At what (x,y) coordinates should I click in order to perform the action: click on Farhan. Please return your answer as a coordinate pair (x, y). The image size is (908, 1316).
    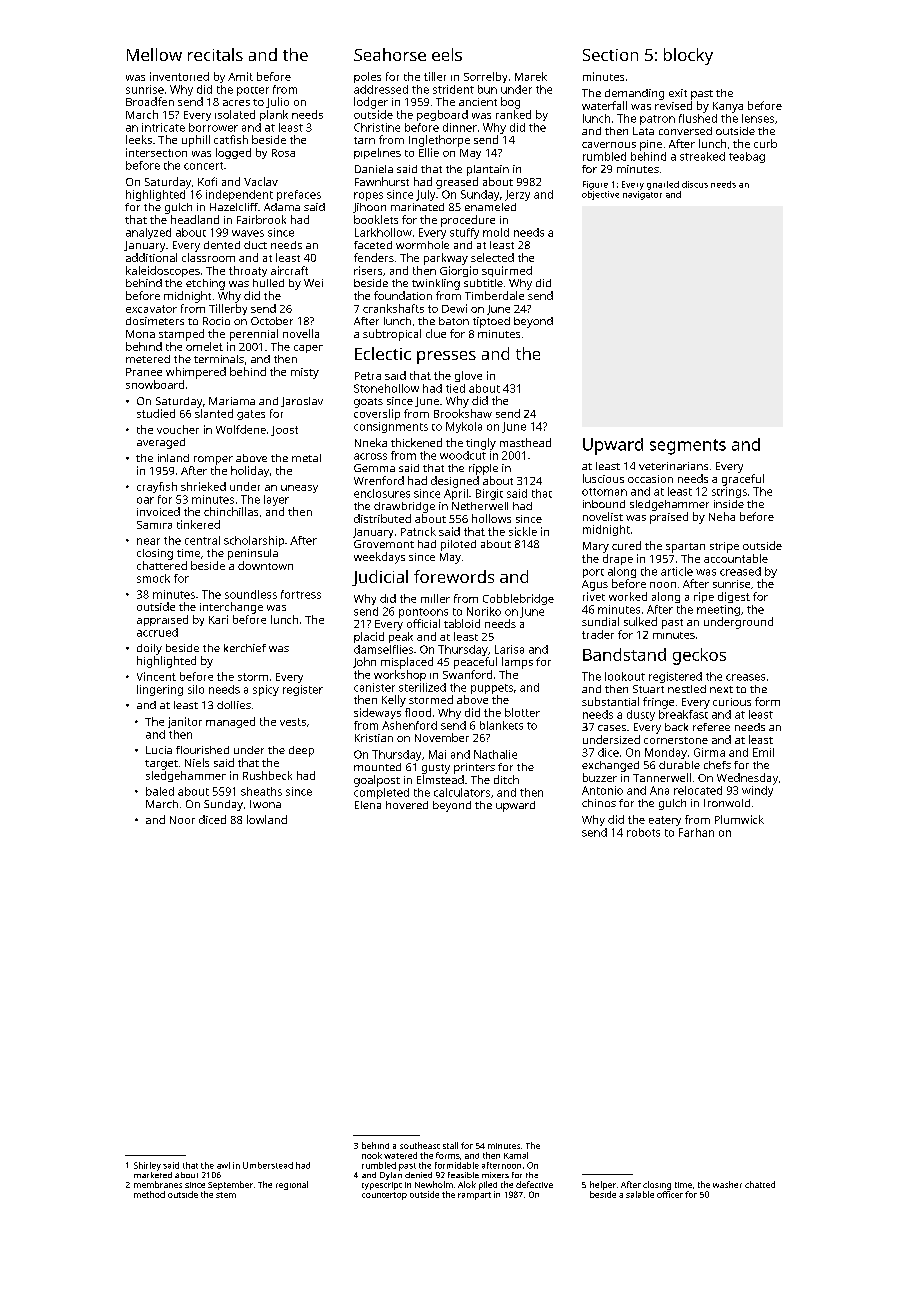
    Looking at the image, I should click on (696, 832).
